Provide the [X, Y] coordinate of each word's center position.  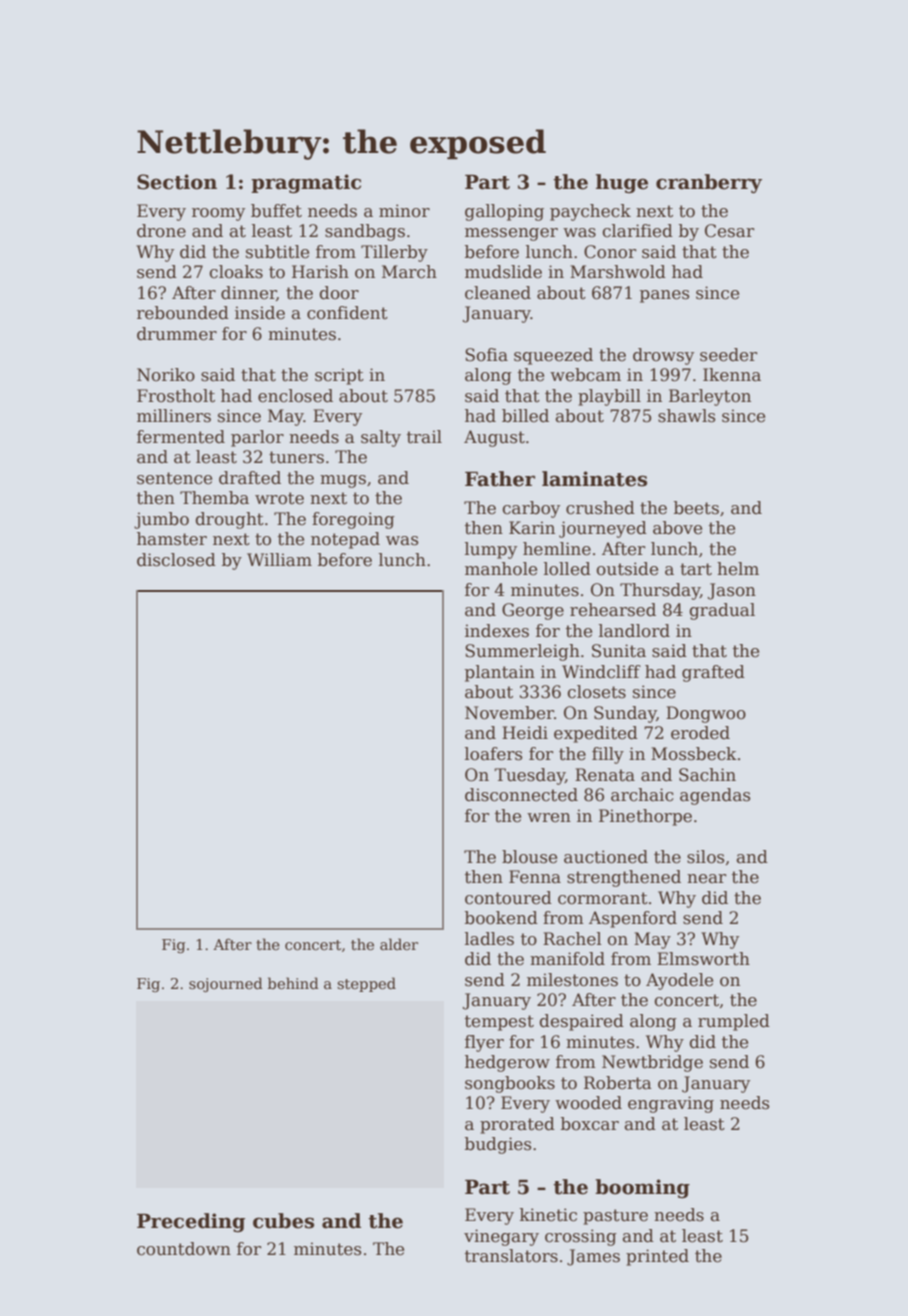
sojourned [226, 984]
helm [738, 569]
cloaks [236, 272]
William [279, 560]
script [339, 376]
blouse [529, 857]
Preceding [191, 1222]
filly [608, 755]
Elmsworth [703, 959]
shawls [686, 416]
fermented [181, 437]
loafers [493, 754]
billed [525, 416]
